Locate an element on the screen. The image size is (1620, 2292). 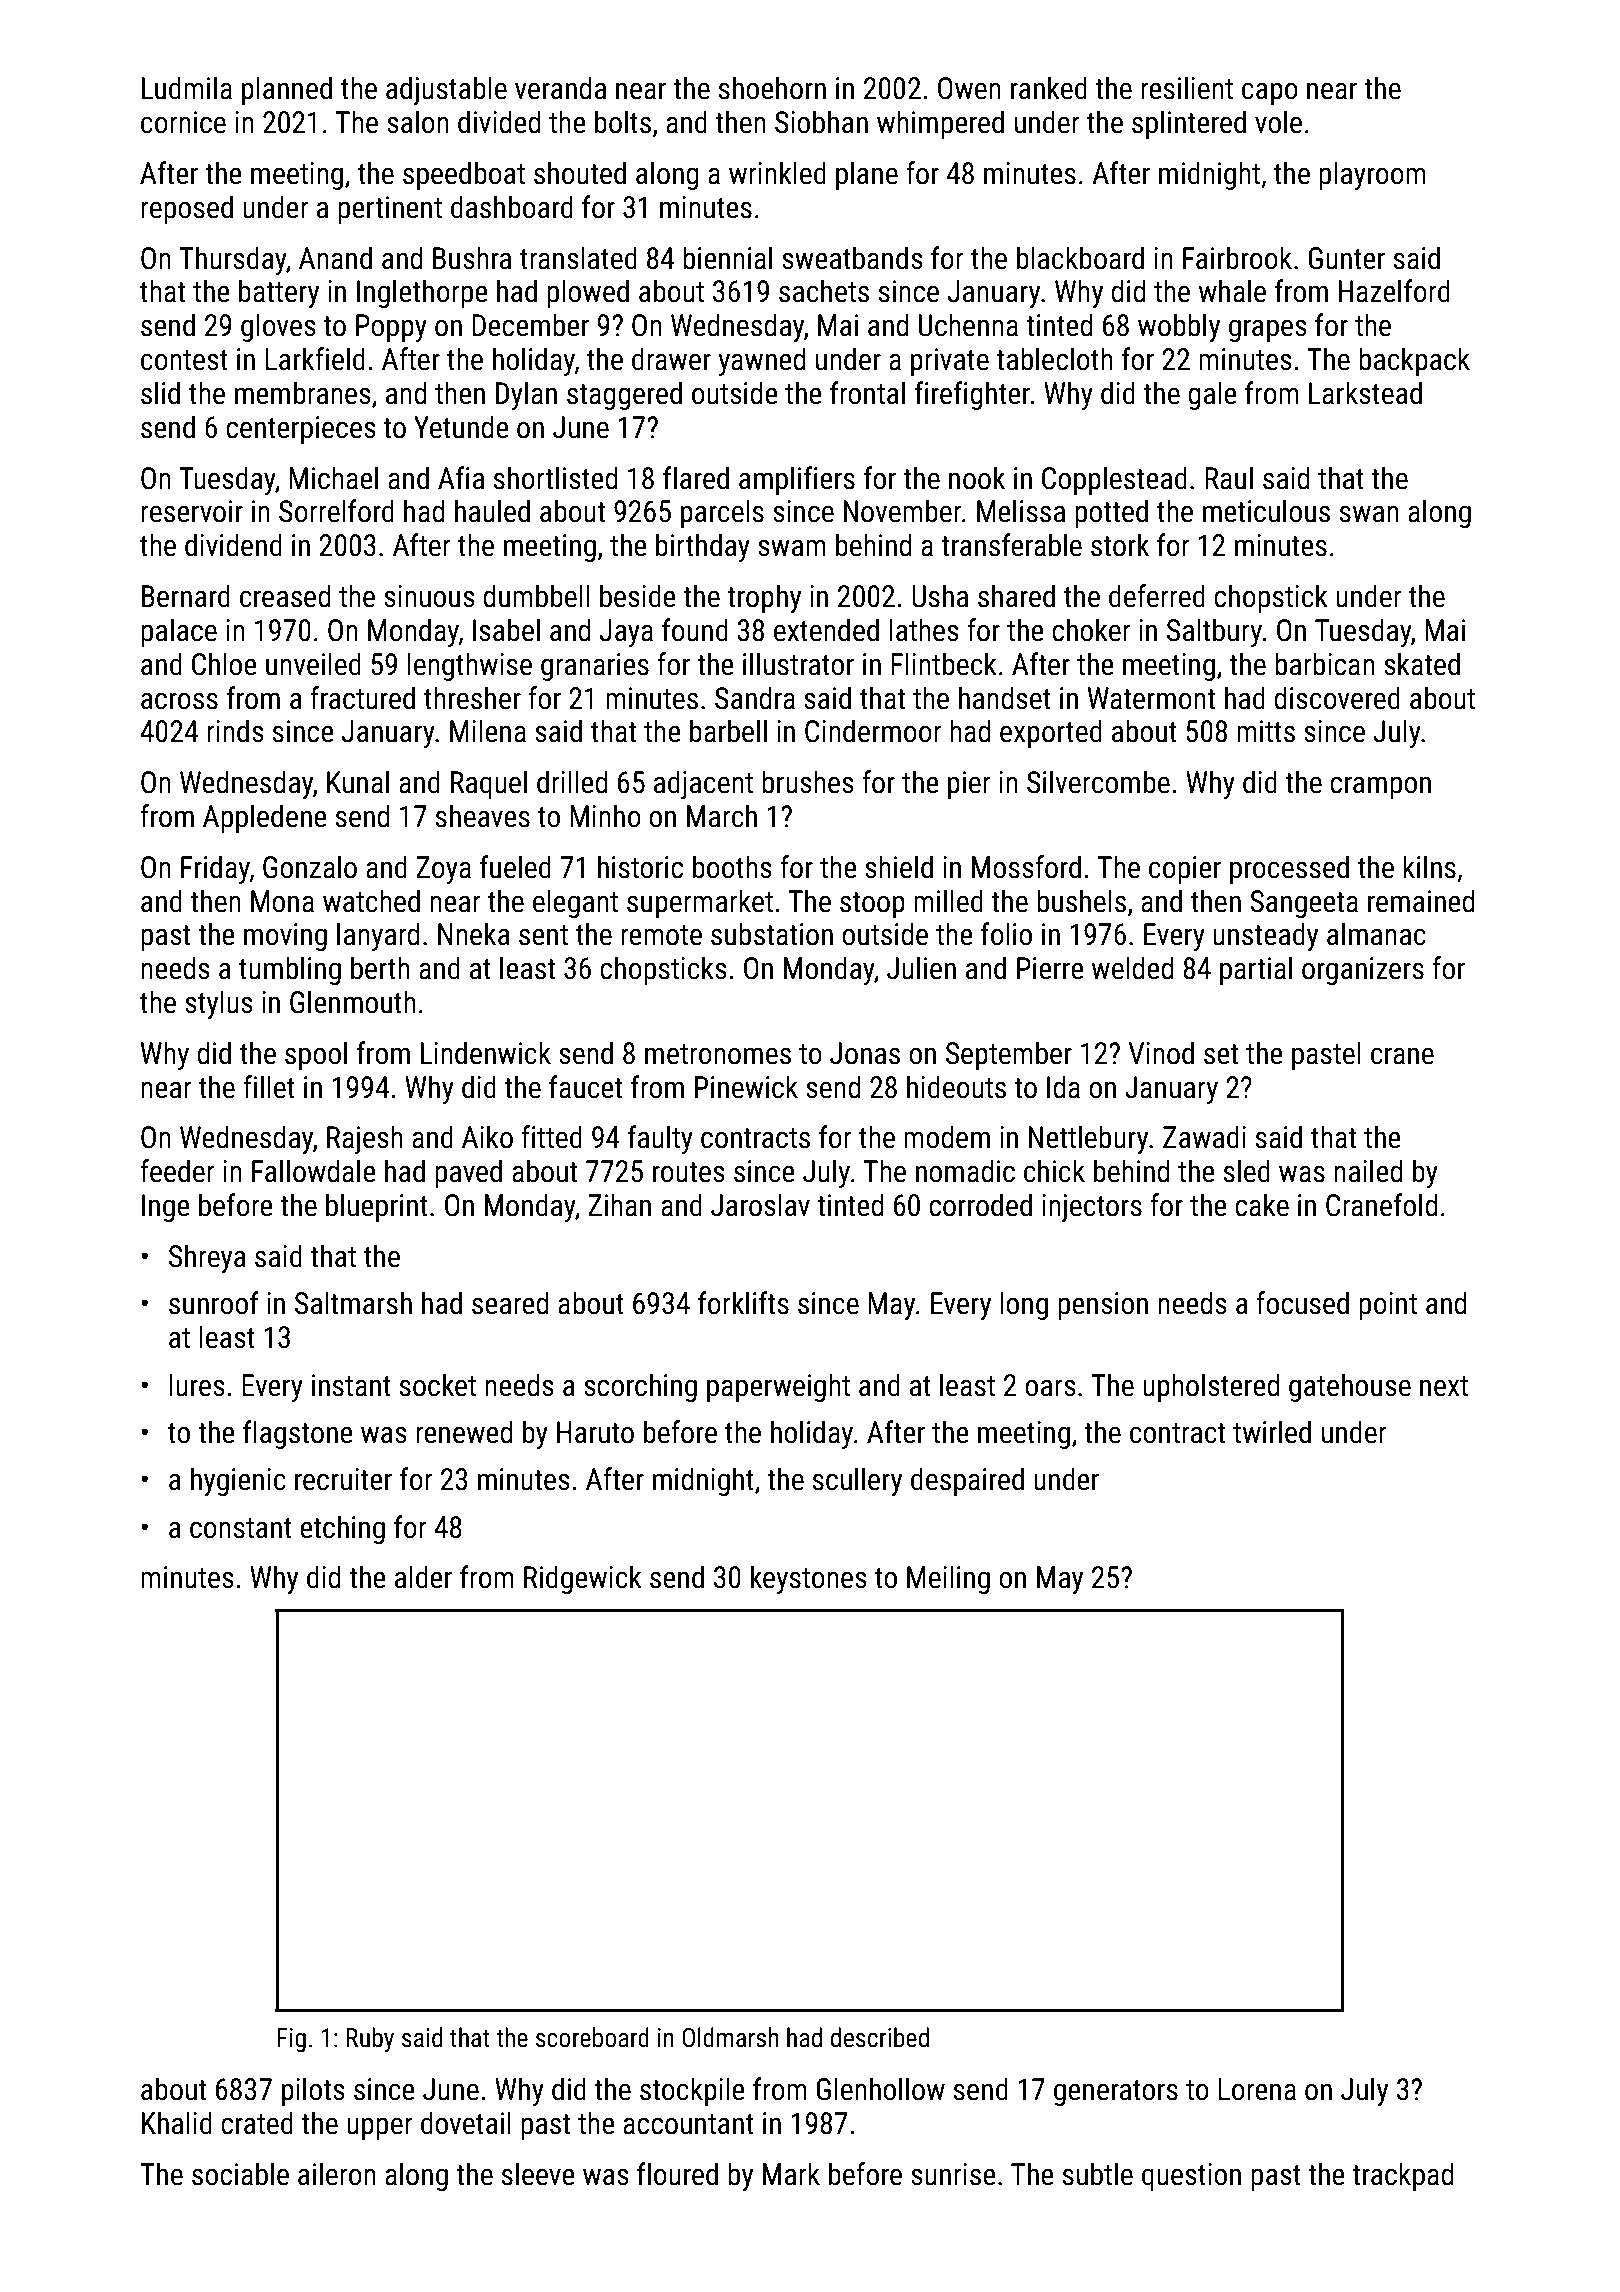
adjustable is located at coordinates (446, 90).
